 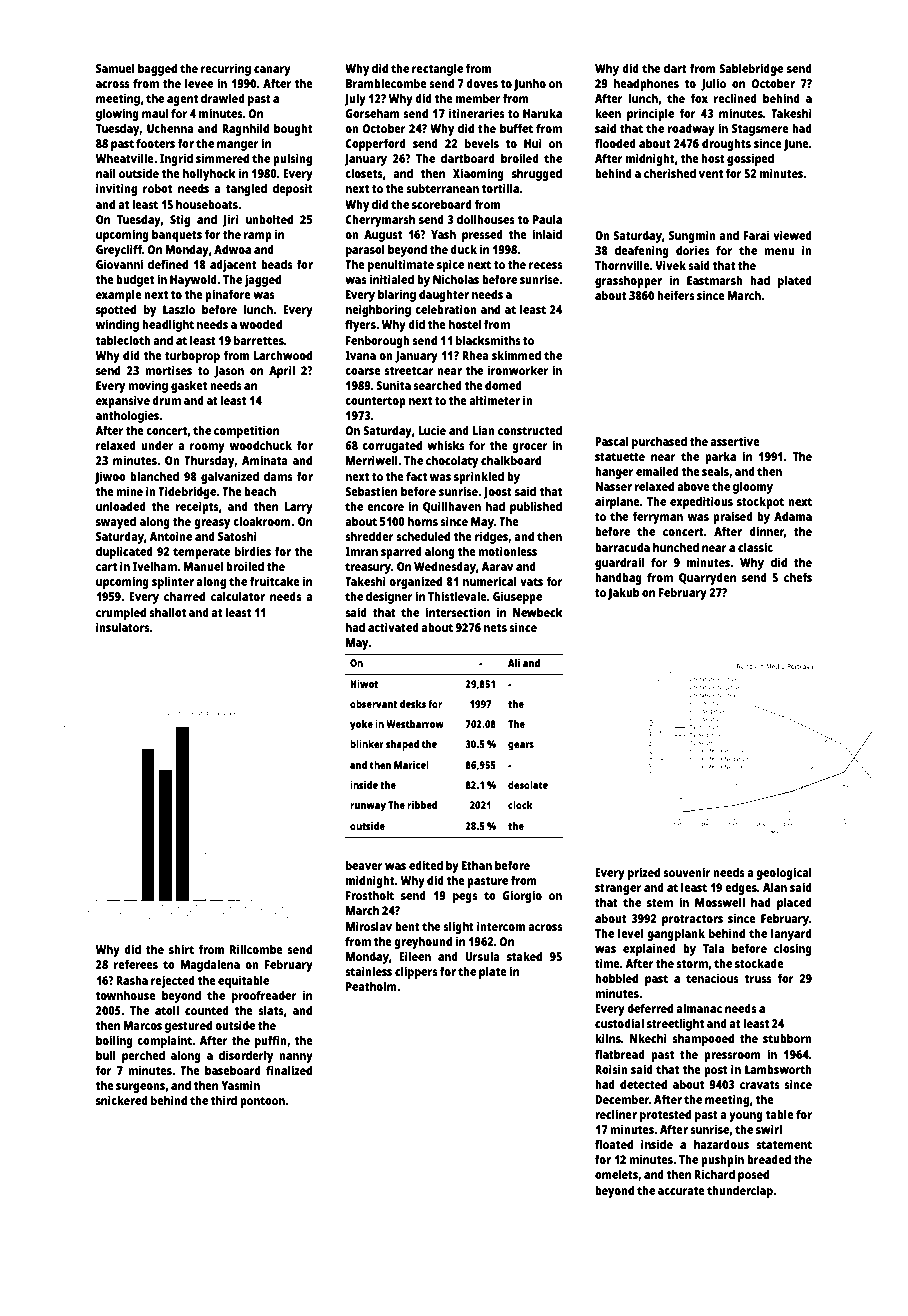 What do you see at coordinates (136, 964) in the screenshot?
I see `referees` at bounding box center [136, 964].
